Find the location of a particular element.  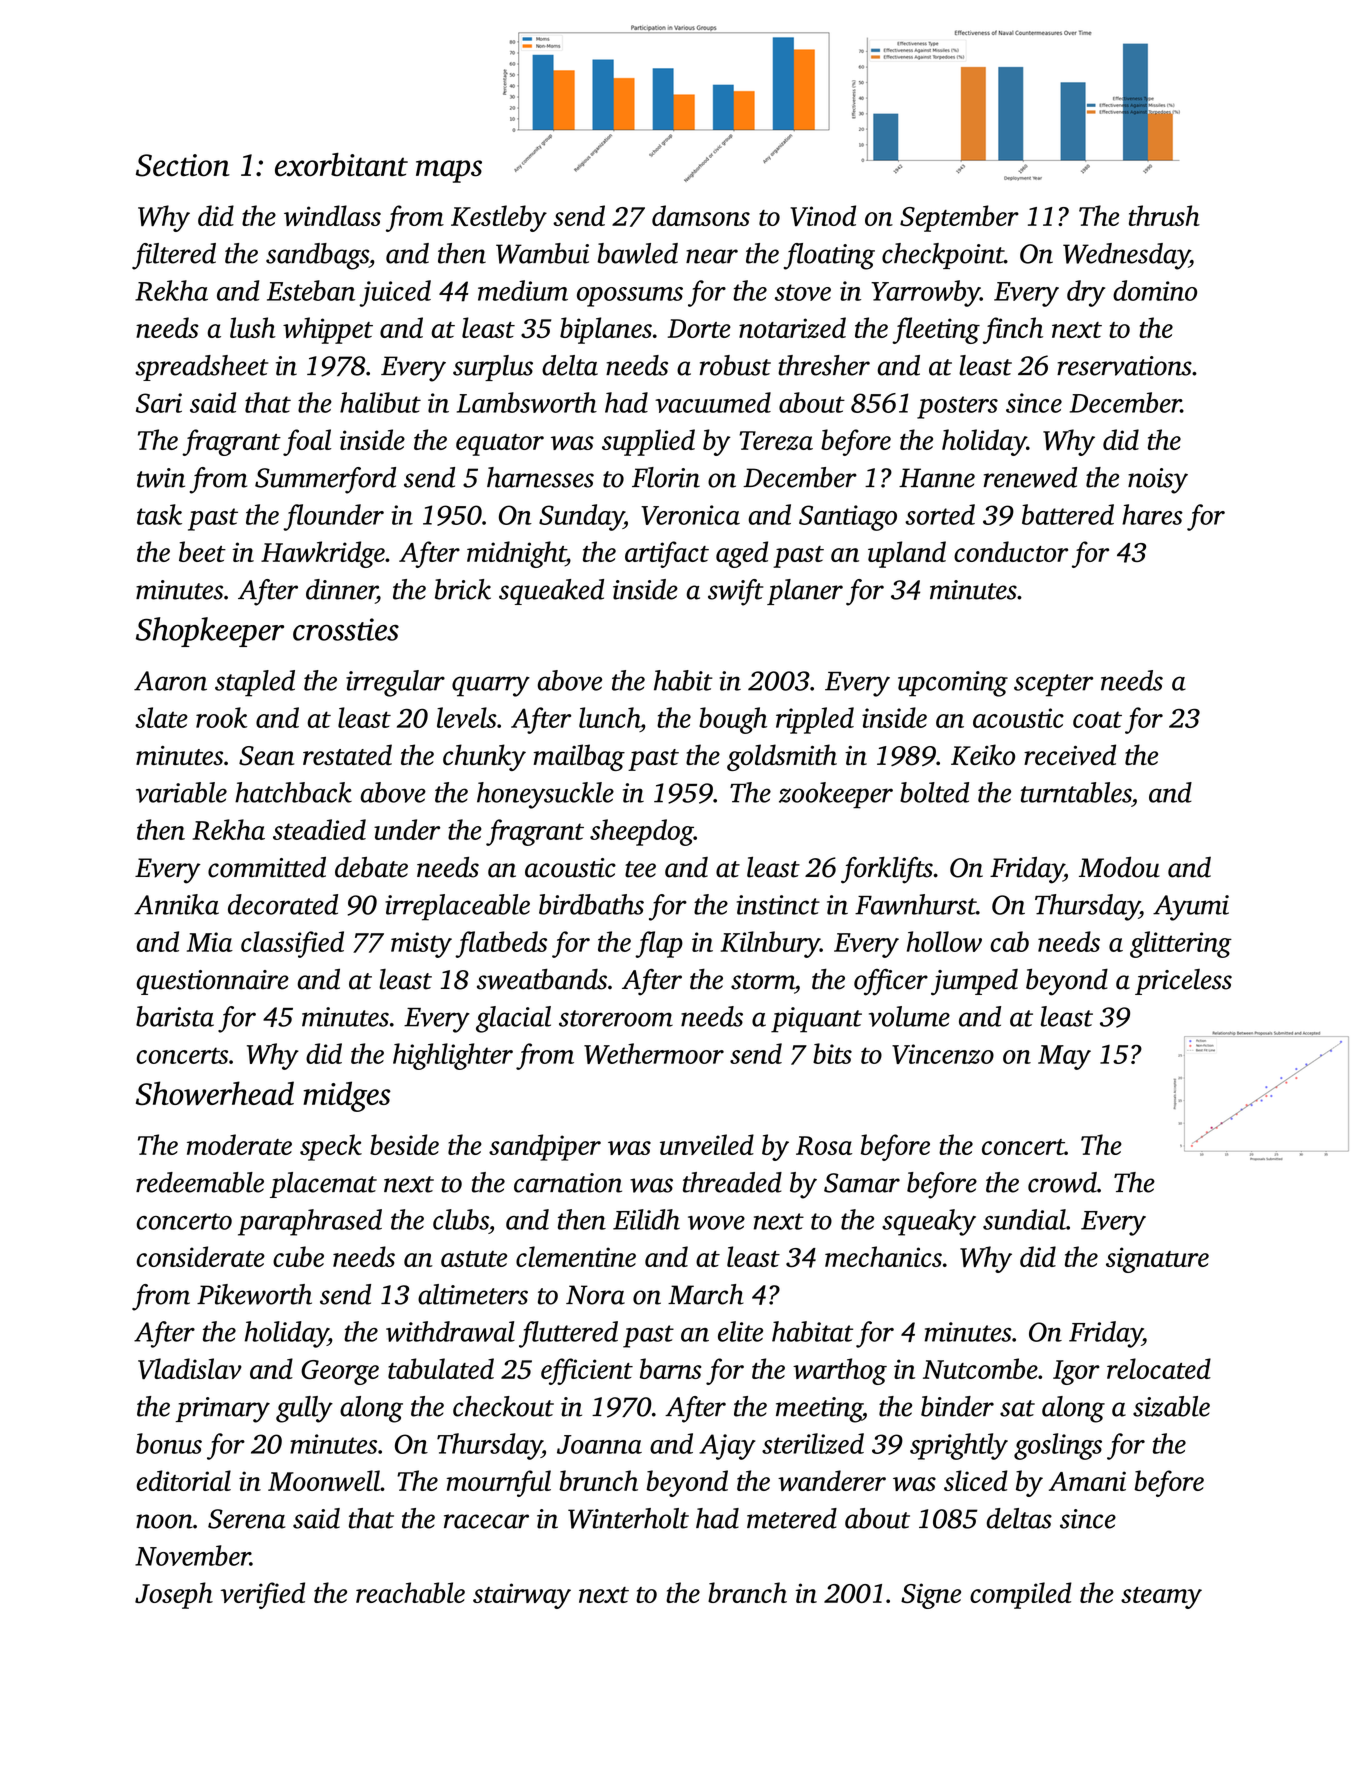

beet is located at coordinates (202, 551).
